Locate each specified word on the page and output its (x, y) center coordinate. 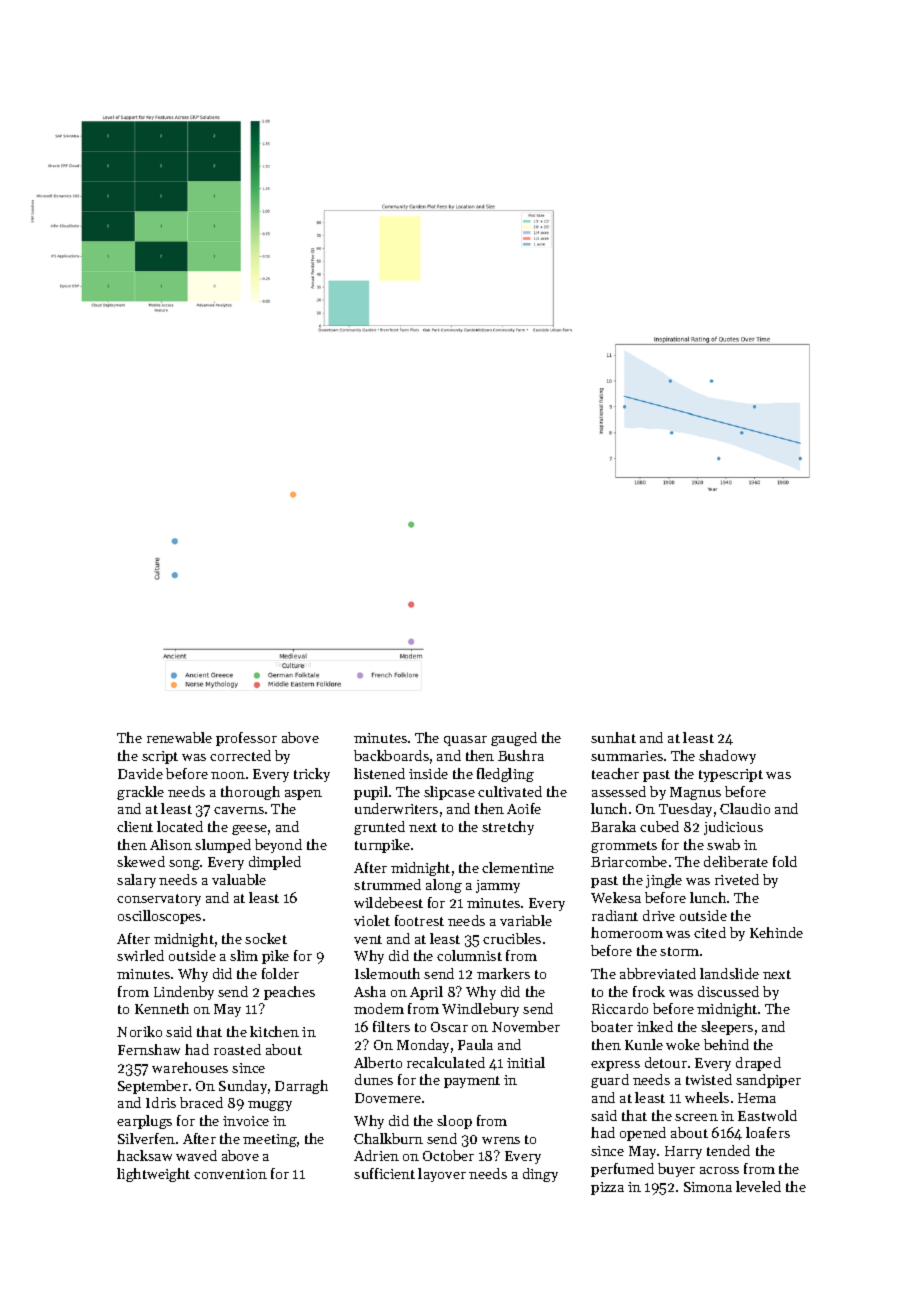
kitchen (274, 1031)
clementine (518, 867)
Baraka (613, 826)
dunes (374, 1079)
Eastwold (767, 1115)
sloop (454, 1122)
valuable (239, 879)
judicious (733, 828)
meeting (270, 1140)
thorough (250, 793)
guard (610, 1081)
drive (659, 915)
